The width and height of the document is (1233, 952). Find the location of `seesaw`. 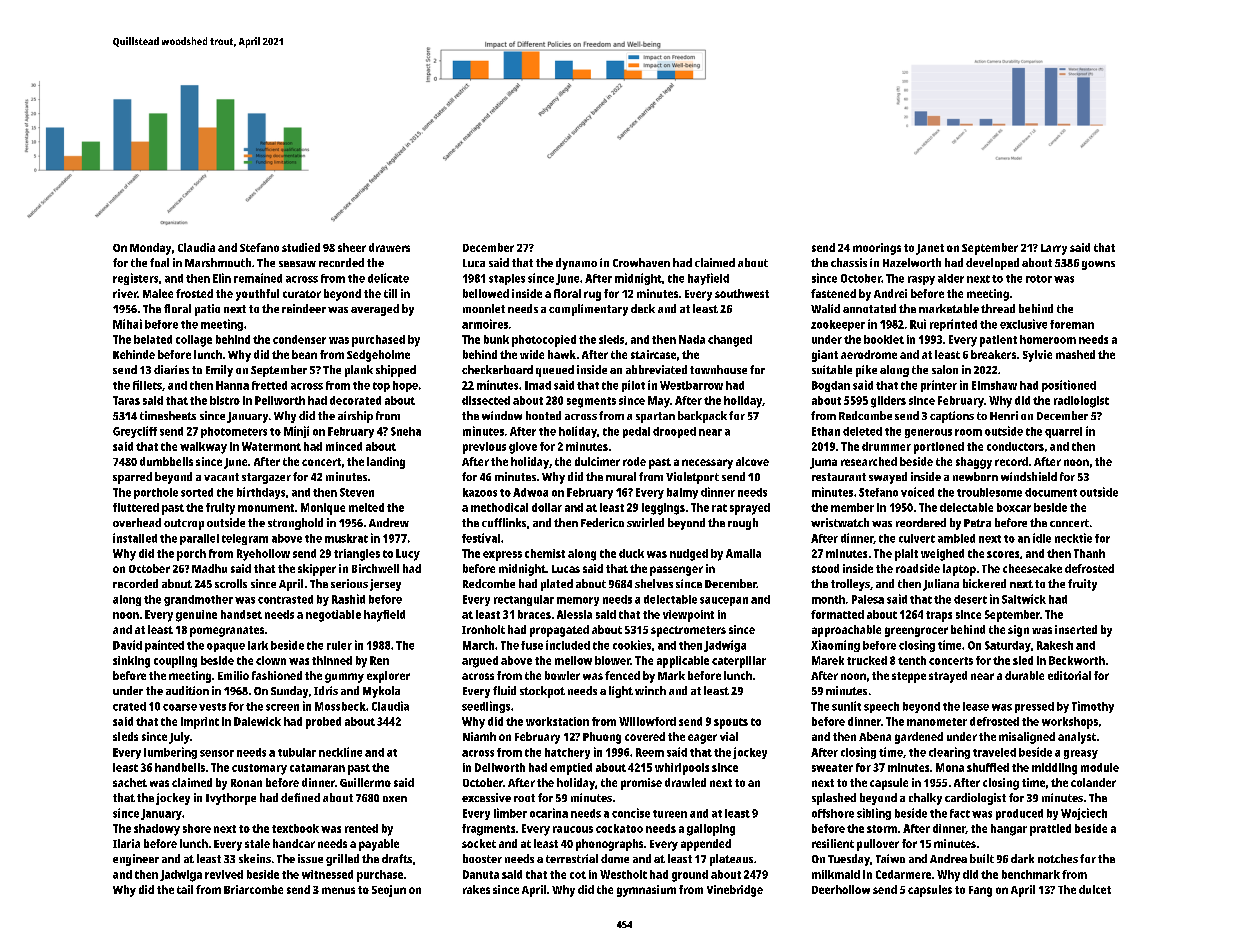

seesaw is located at coordinates (297, 264).
